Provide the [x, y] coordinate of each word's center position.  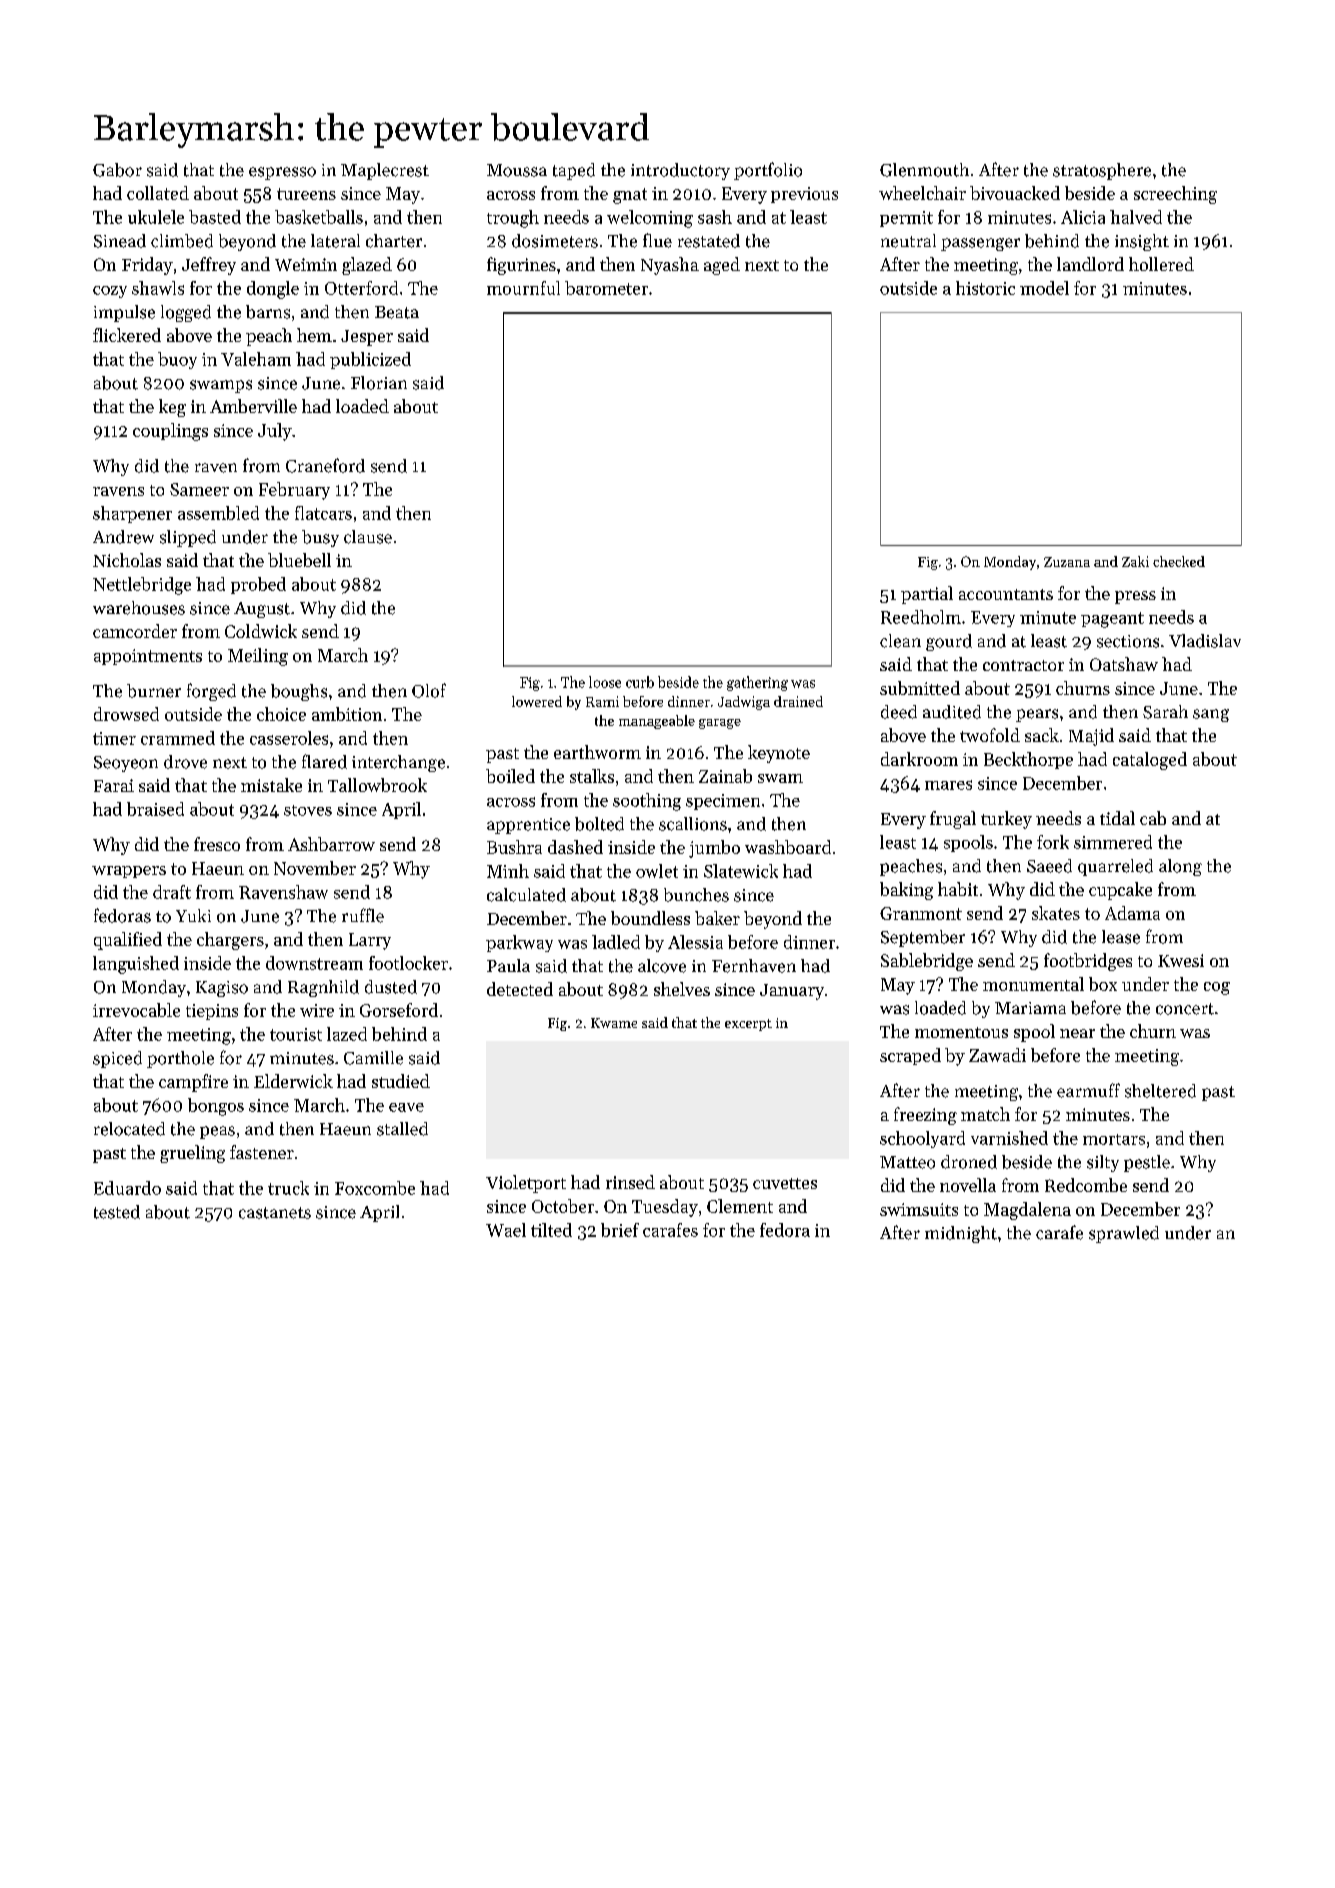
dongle [273, 290]
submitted [920, 688]
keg [172, 408]
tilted [551, 1230]
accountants [1006, 594]
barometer [606, 288]
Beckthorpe [1028, 760]
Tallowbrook [377, 785]
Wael [506, 1230]
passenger [980, 244]
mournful [523, 288]
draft [172, 892]
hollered [1161, 264]
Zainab [725, 776]
